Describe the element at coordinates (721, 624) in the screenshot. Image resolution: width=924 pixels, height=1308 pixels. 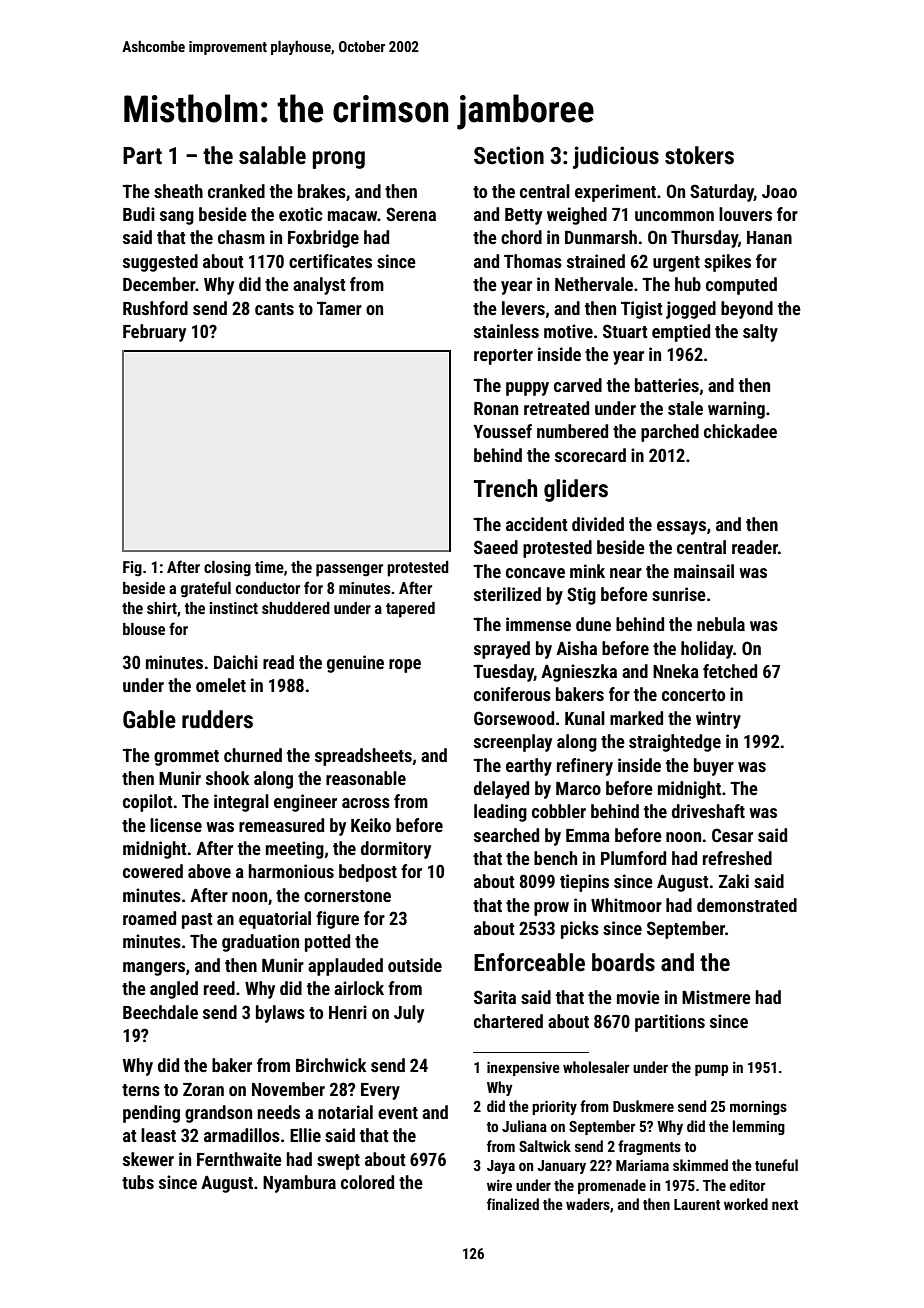
I see `nebula` at that location.
